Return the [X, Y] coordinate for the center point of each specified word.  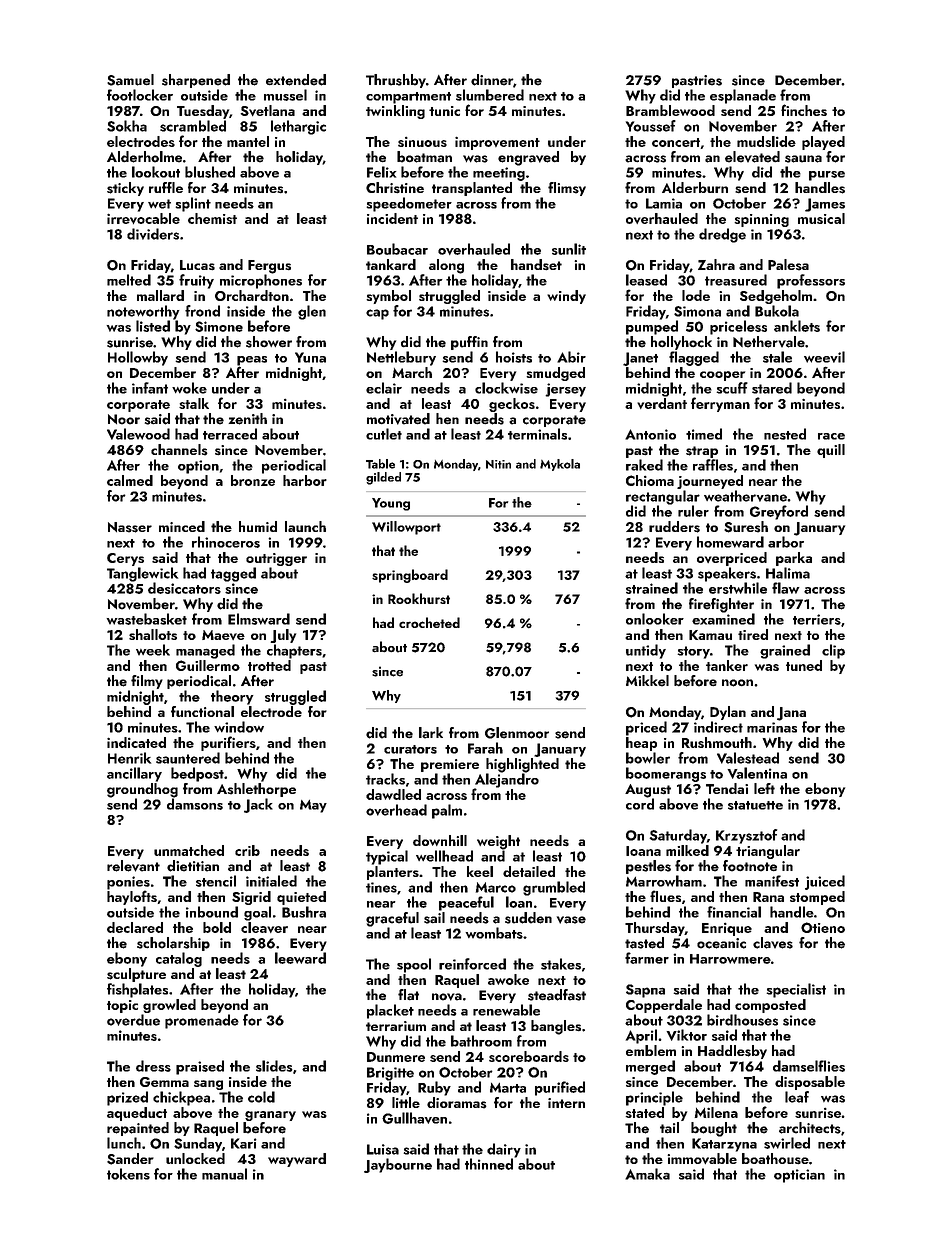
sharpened [196, 81]
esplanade [743, 96]
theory [232, 697]
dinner [492, 80]
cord [640, 804]
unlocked [195, 1158]
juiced [825, 882]
